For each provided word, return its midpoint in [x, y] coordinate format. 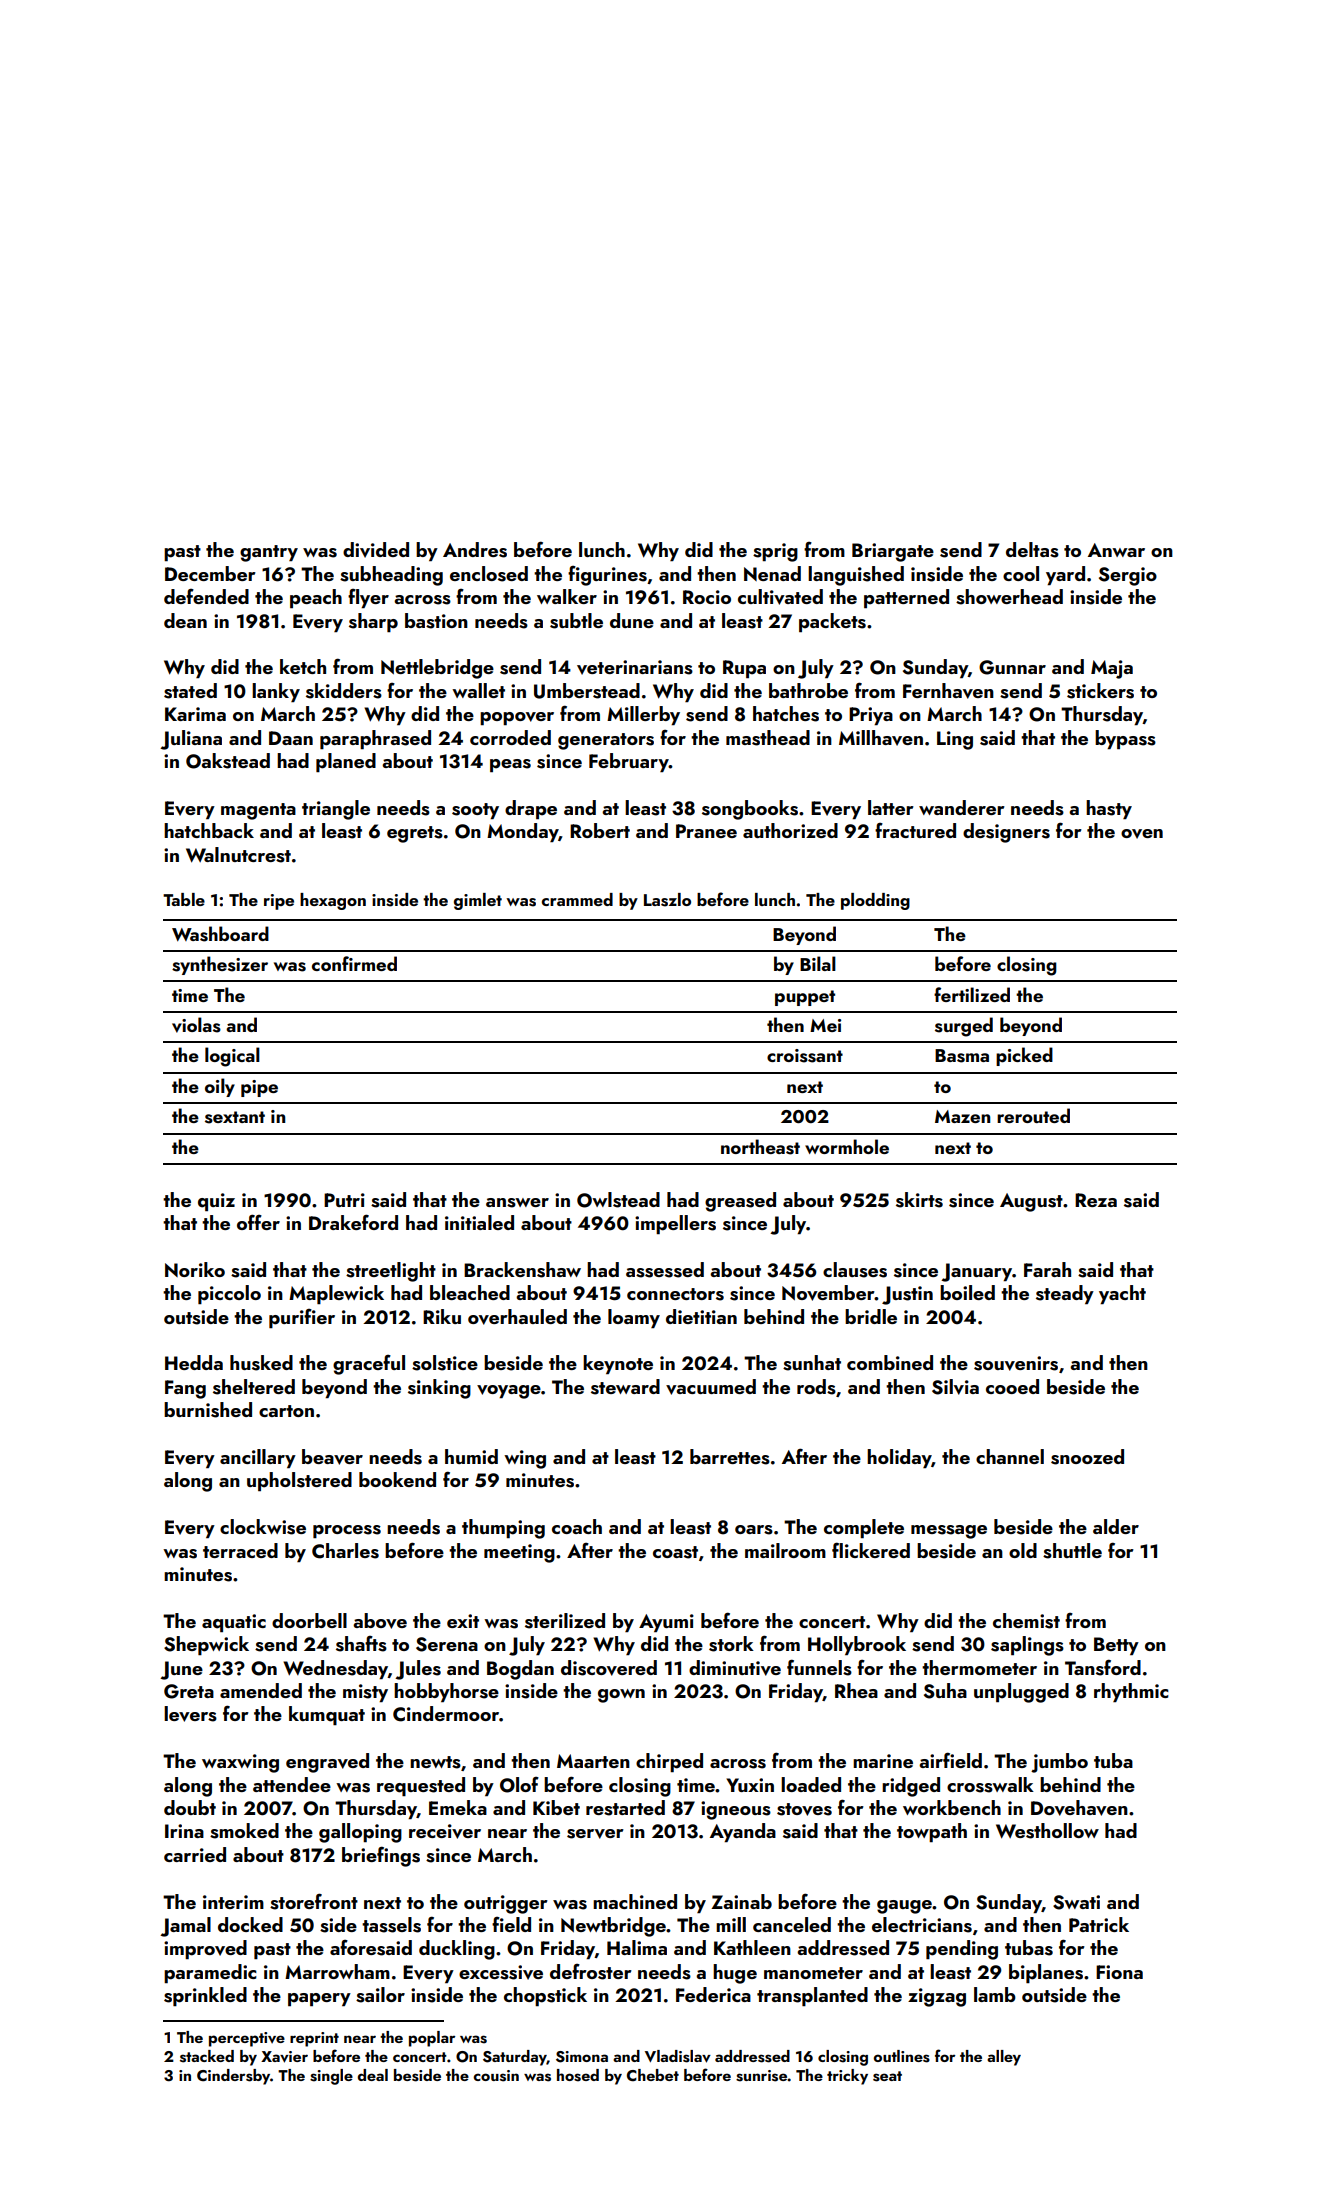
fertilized [972, 994]
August [1031, 1202]
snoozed [1087, 1457]
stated [190, 691]
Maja [1112, 669]
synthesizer [220, 965]
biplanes [1046, 1973]
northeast [760, 1147]
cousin [496, 2076]
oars [754, 1530]
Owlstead [618, 1200]
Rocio [707, 597]
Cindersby [233, 2077]
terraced [240, 1550]
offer [258, 1222]
